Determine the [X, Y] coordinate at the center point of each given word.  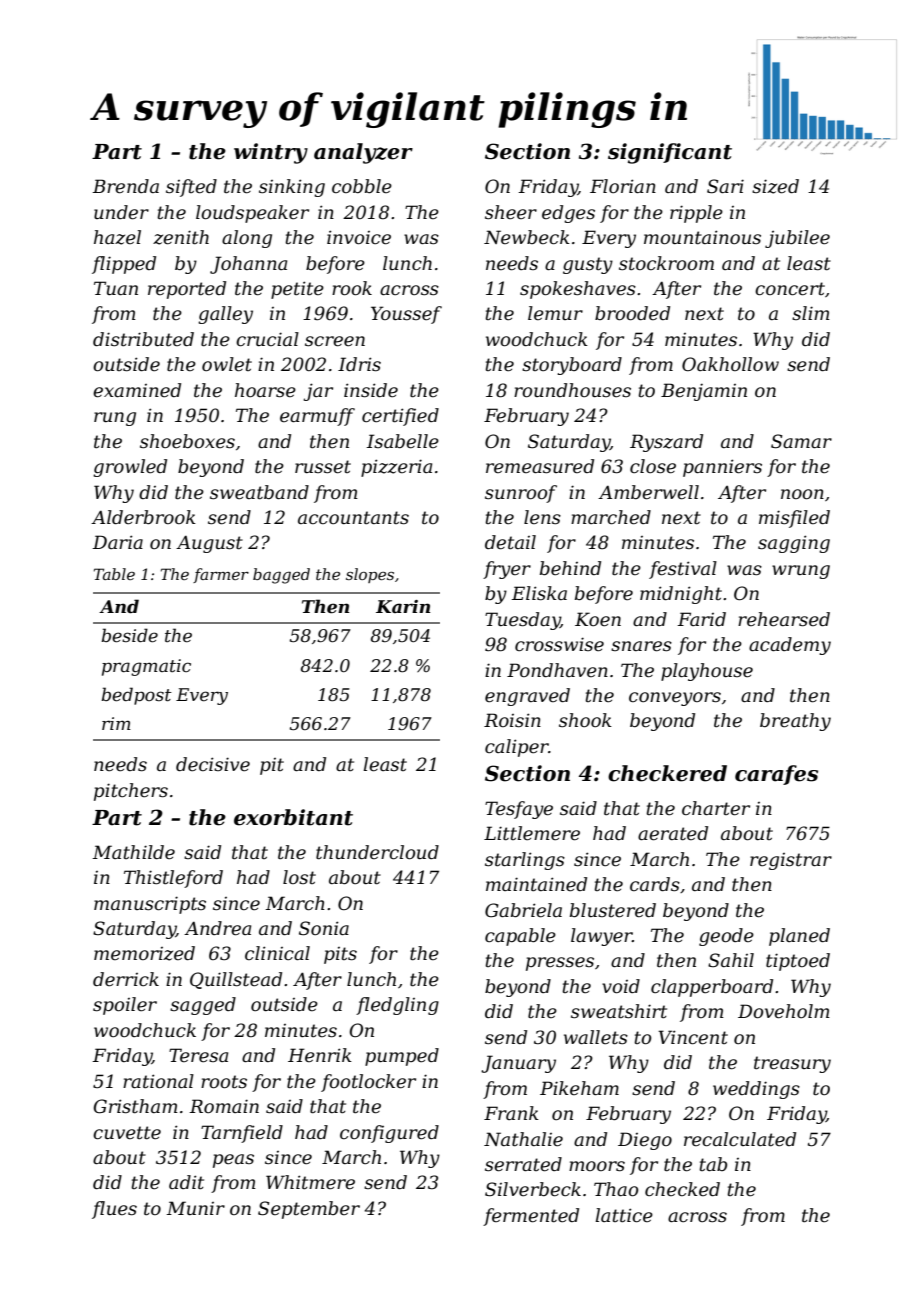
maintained [536, 884]
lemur [555, 313]
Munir [195, 1208]
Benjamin [704, 392]
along [247, 239]
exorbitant [293, 817]
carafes [776, 775]
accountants [353, 518]
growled [130, 468]
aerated [673, 833]
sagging [794, 544]
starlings [525, 861]
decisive [213, 764]
